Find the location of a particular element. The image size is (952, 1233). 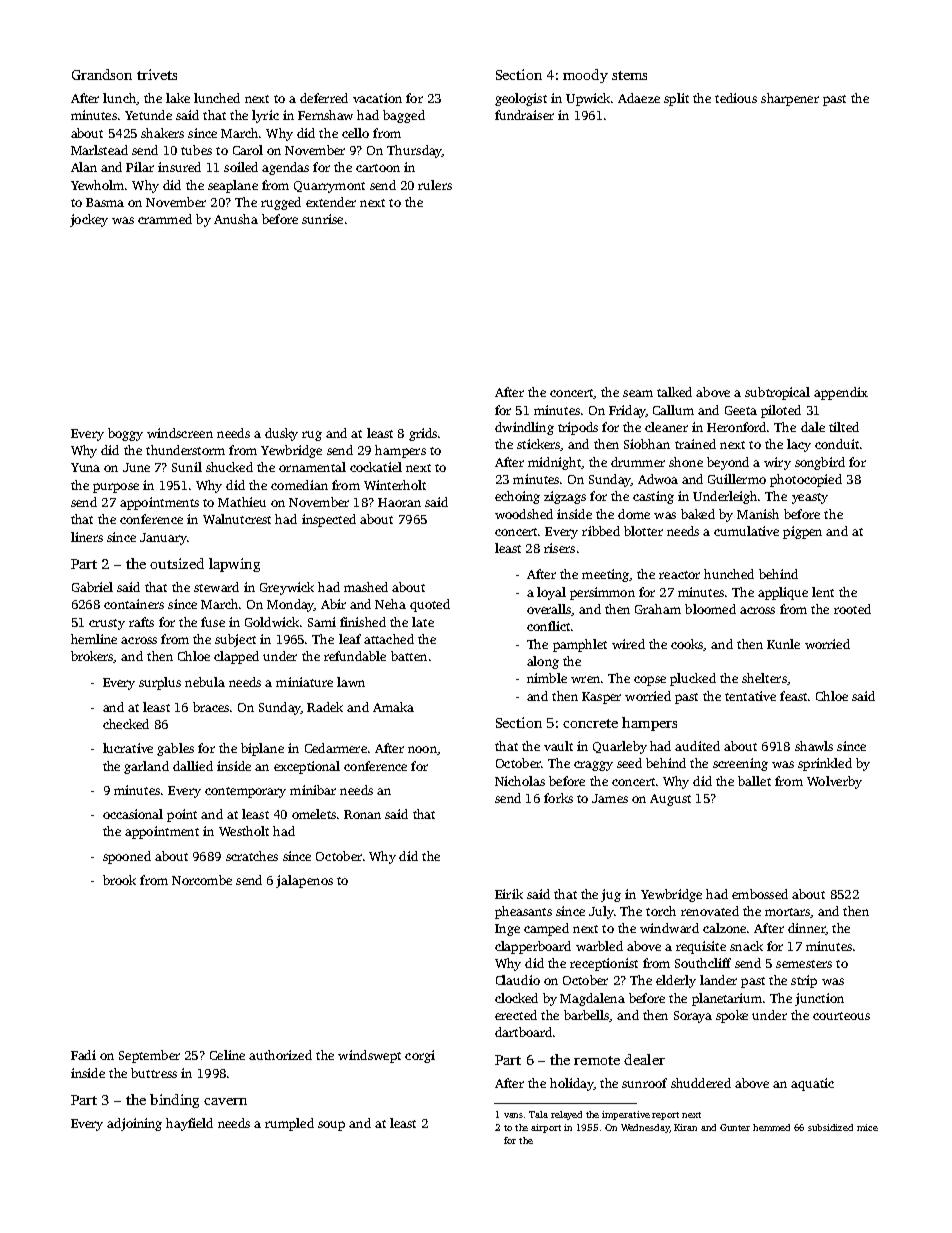

crammed is located at coordinates (165, 219).
